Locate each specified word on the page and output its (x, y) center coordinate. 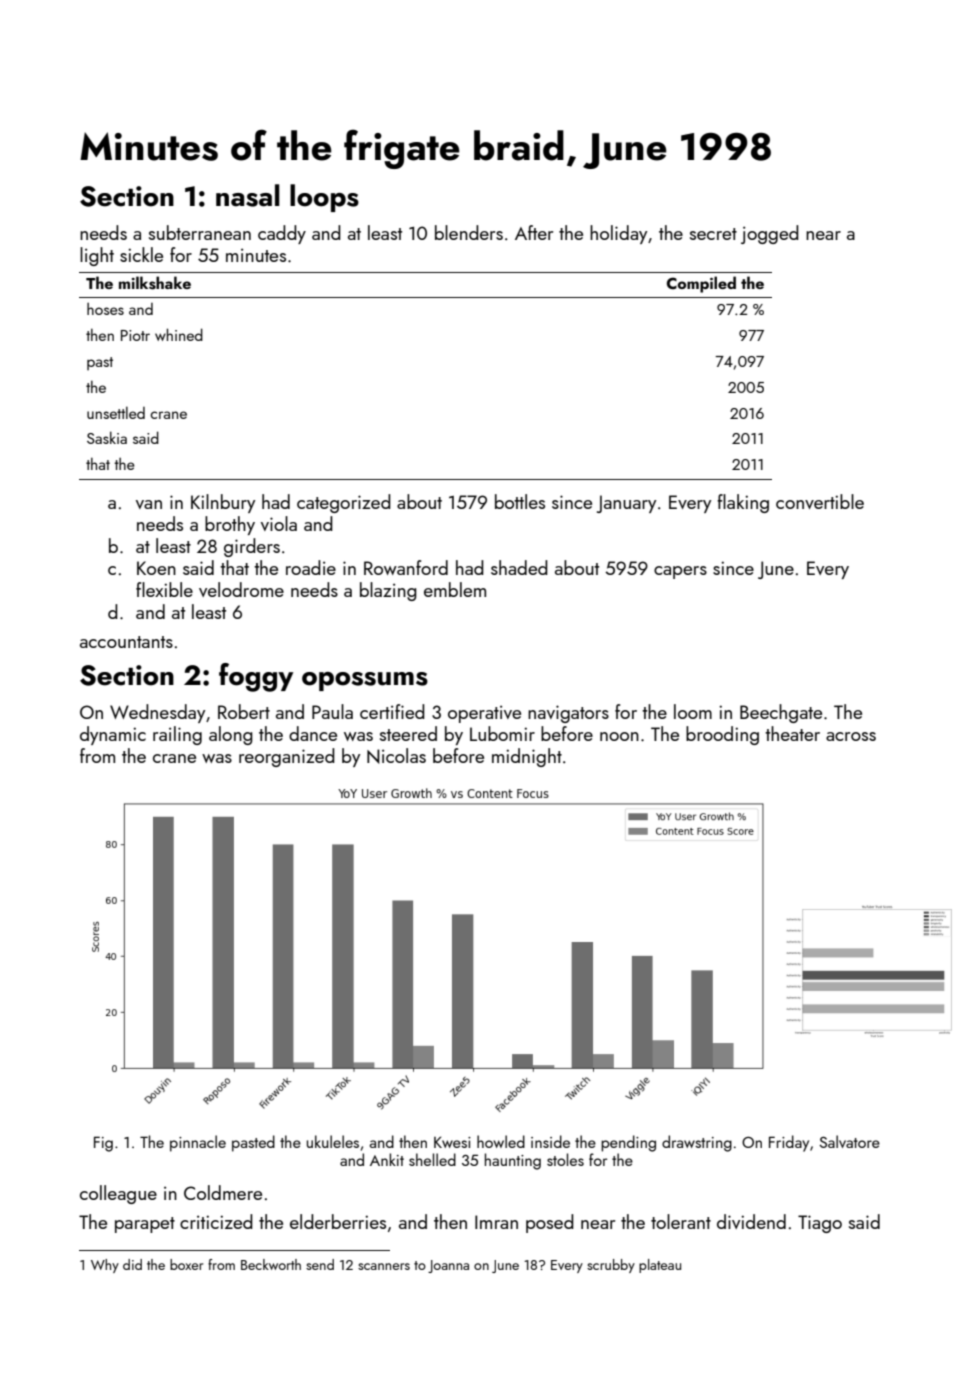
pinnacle (198, 1143)
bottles (520, 501)
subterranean (200, 232)
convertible (820, 501)
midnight (527, 757)
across (851, 736)
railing (177, 735)
